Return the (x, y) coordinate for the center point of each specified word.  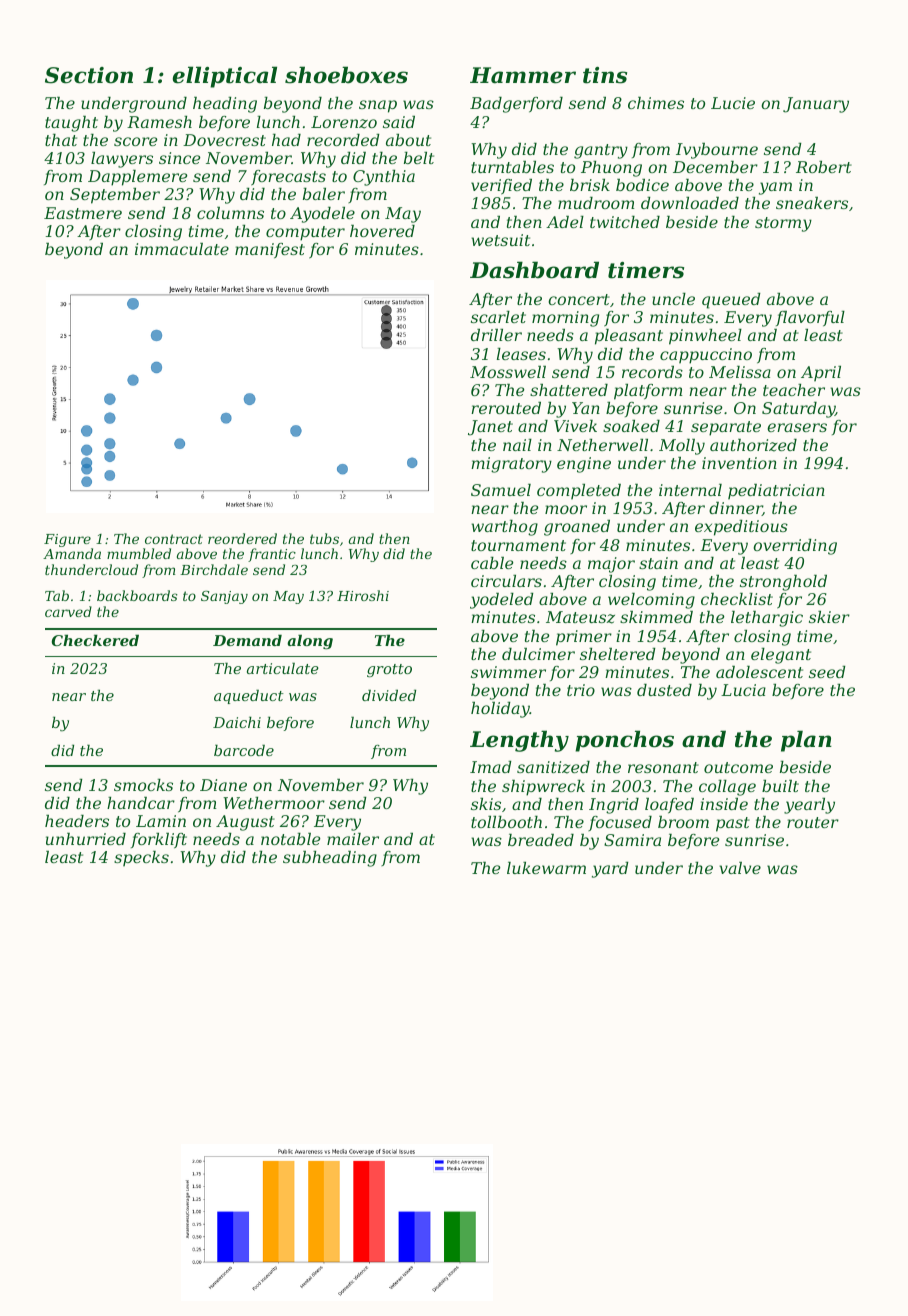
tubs (324, 538)
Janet (490, 428)
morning (565, 319)
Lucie (733, 103)
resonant (663, 767)
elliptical (225, 77)
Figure (67, 540)
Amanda (72, 553)
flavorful (810, 318)
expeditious (741, 528)
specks (141, 859)
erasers (797, 427)
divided (389, 695)
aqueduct (249, 696)
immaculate (182, 249)
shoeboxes (346, 75)
